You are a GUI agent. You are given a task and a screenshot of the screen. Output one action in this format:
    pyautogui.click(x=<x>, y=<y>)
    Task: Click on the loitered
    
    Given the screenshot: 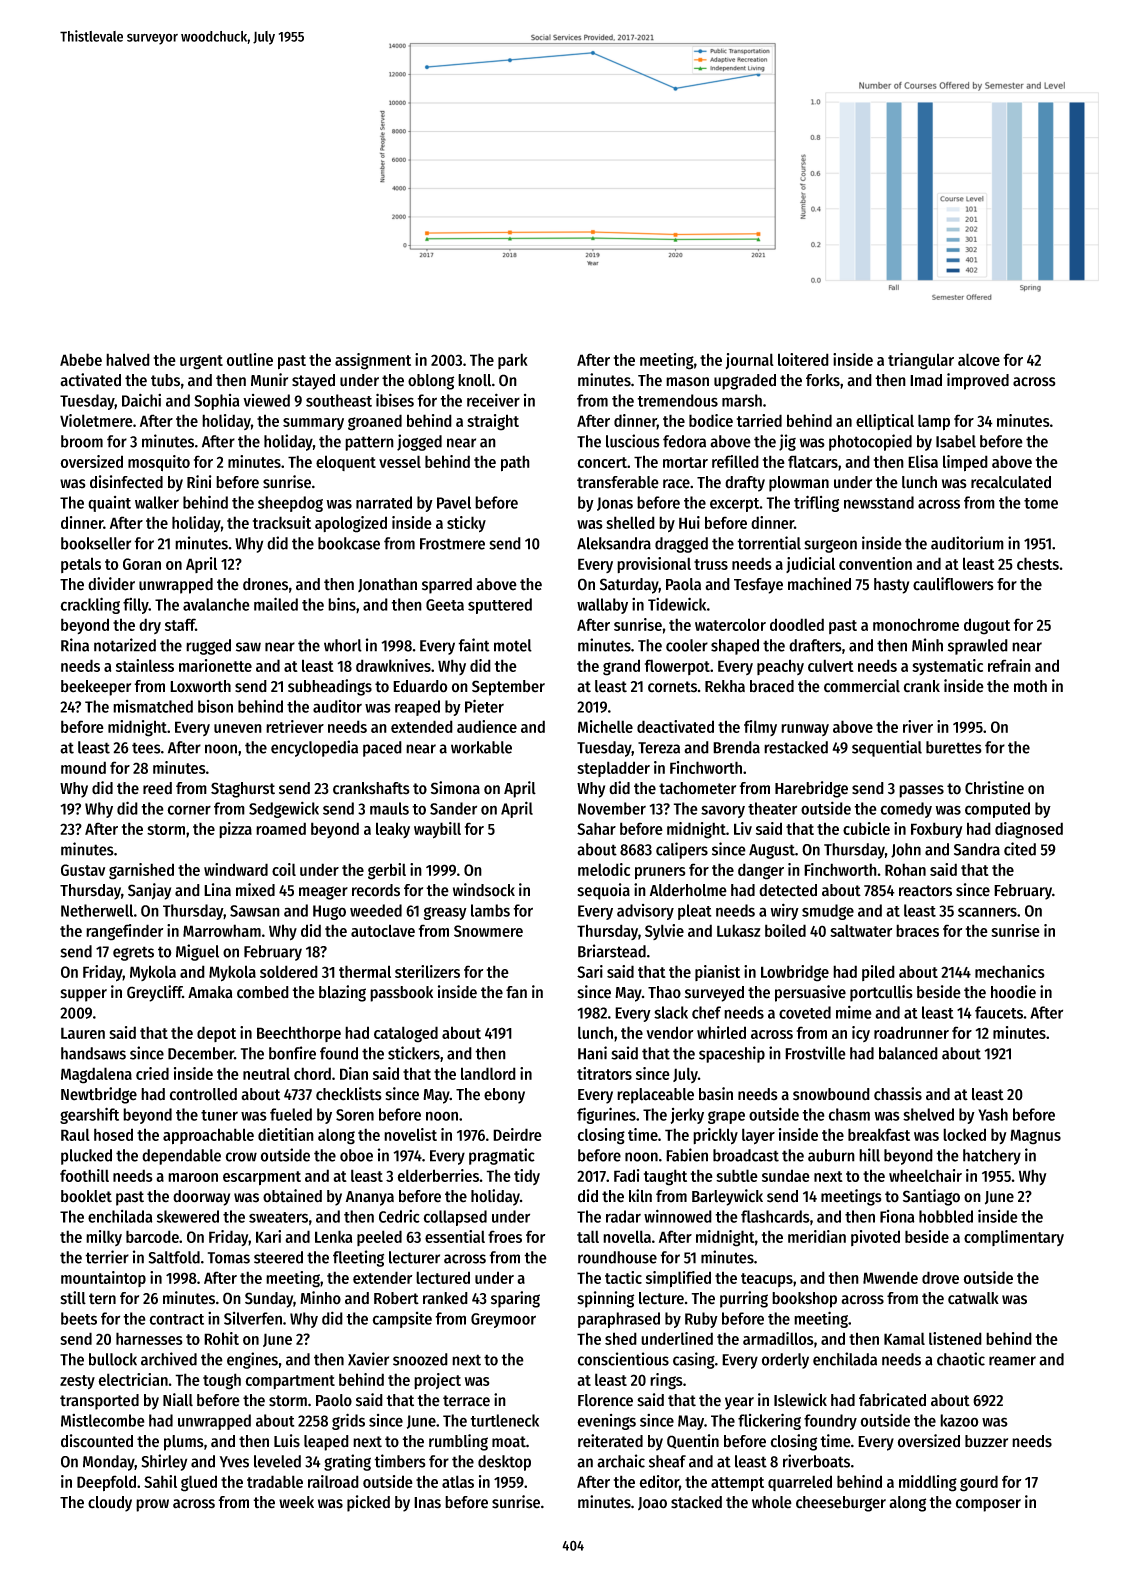 What is the action you would take?
    pyautogui.click(x=803, y=359)
